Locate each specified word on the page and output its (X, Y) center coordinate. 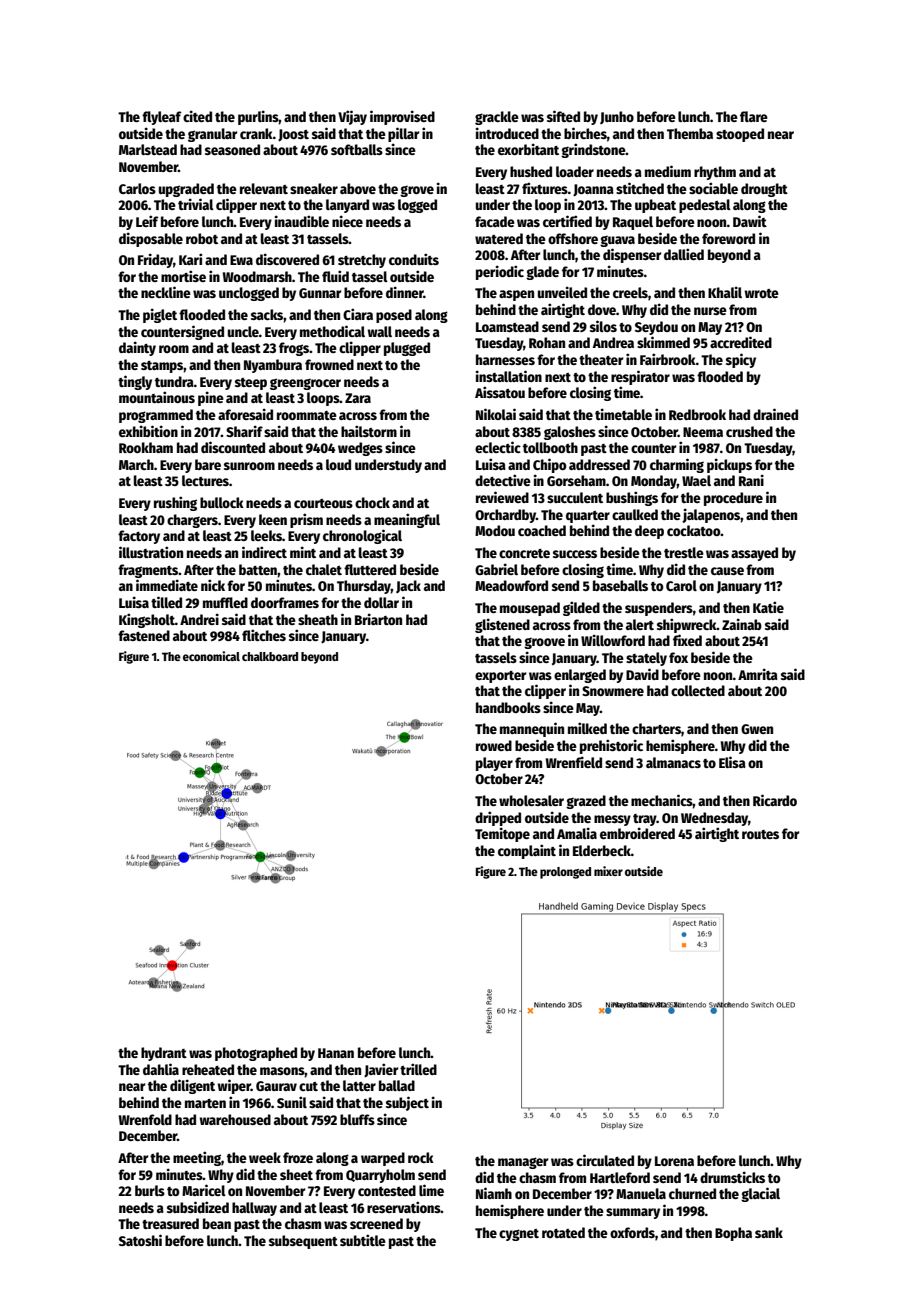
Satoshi (140, 1240)
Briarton (378, 619)
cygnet (519, 1235)
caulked (635, 514)
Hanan (336, 1053)
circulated (605, 1160)
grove (417, 191)
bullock (222, 502)
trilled (418, 1069)
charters (656, 728)
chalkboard (270, 656)
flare (754, 116)
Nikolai (496, 414)
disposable (151, 239)
